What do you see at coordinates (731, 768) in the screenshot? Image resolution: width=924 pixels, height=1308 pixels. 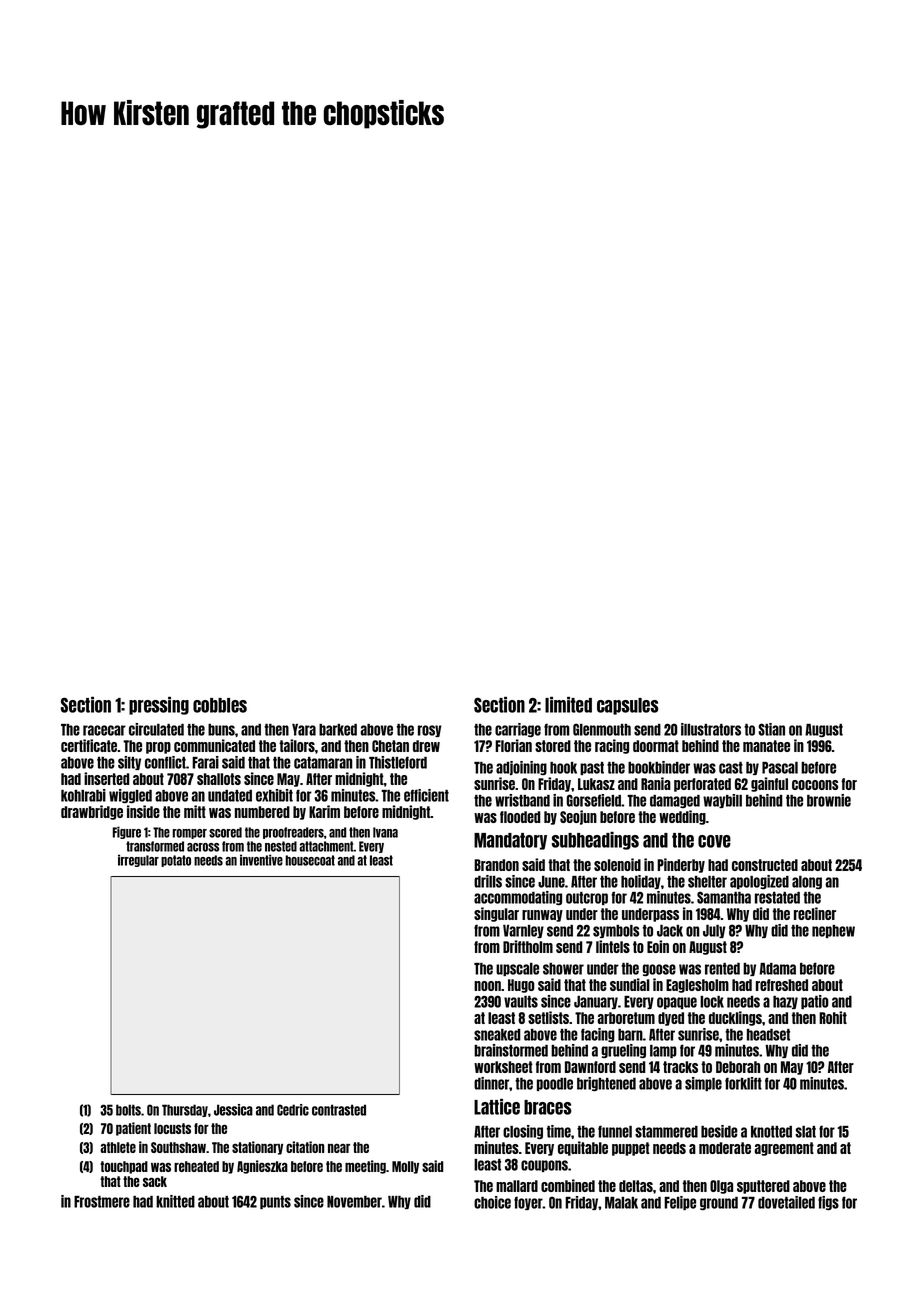 I see `cast` at bounding box center [731, 768].
